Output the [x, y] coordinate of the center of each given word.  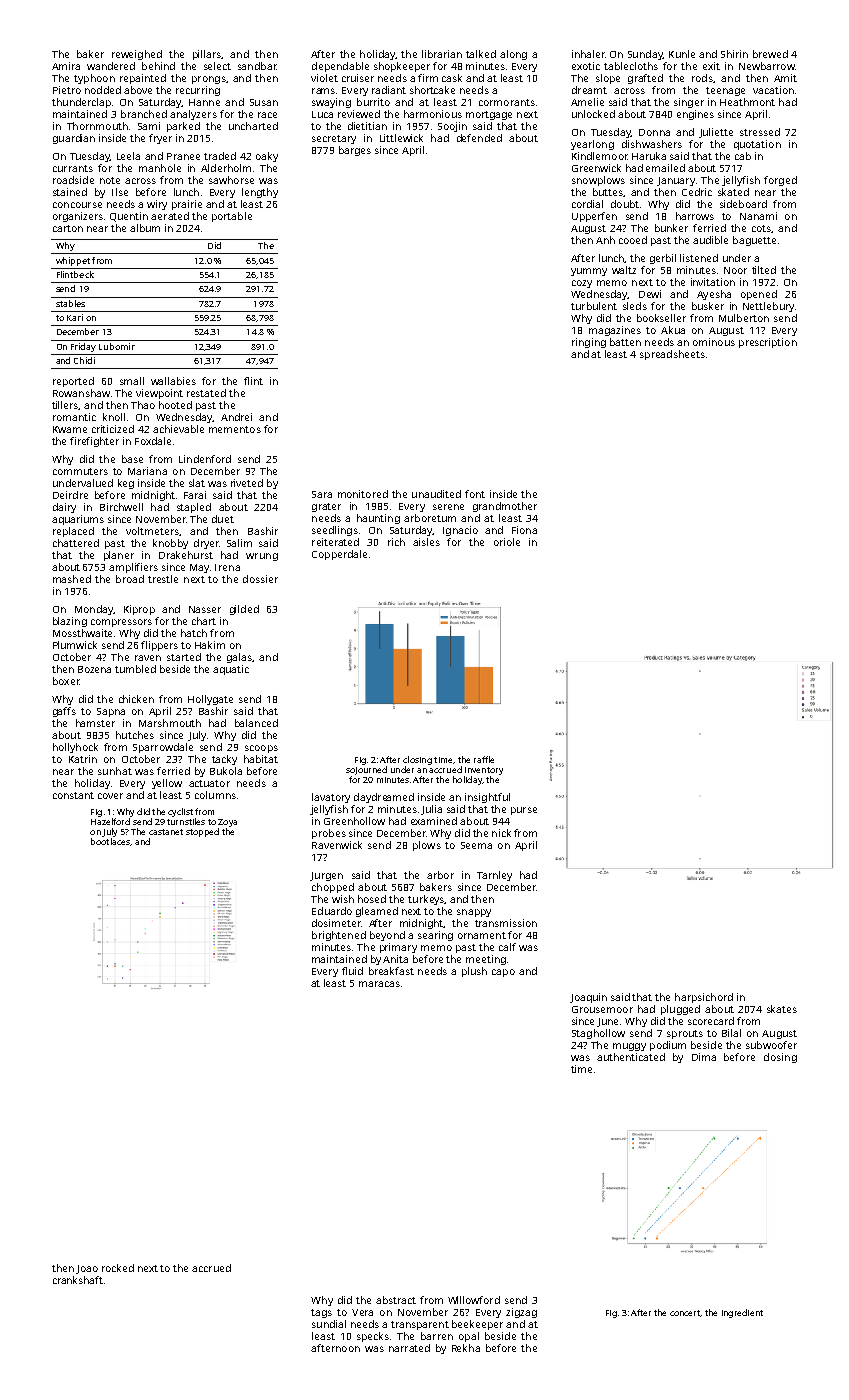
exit [711, 66]
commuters [80, 471]
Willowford [474, 1300]
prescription [768, 343]
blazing [70, 622]
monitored [363, 494]
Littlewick [401, 138]
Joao [87, 1269]
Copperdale [339, 555]
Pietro [67, 90]
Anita [395, 959]
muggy [629, 1047]
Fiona [524, 530]
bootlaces [110, 841]
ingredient [742, 1313]
